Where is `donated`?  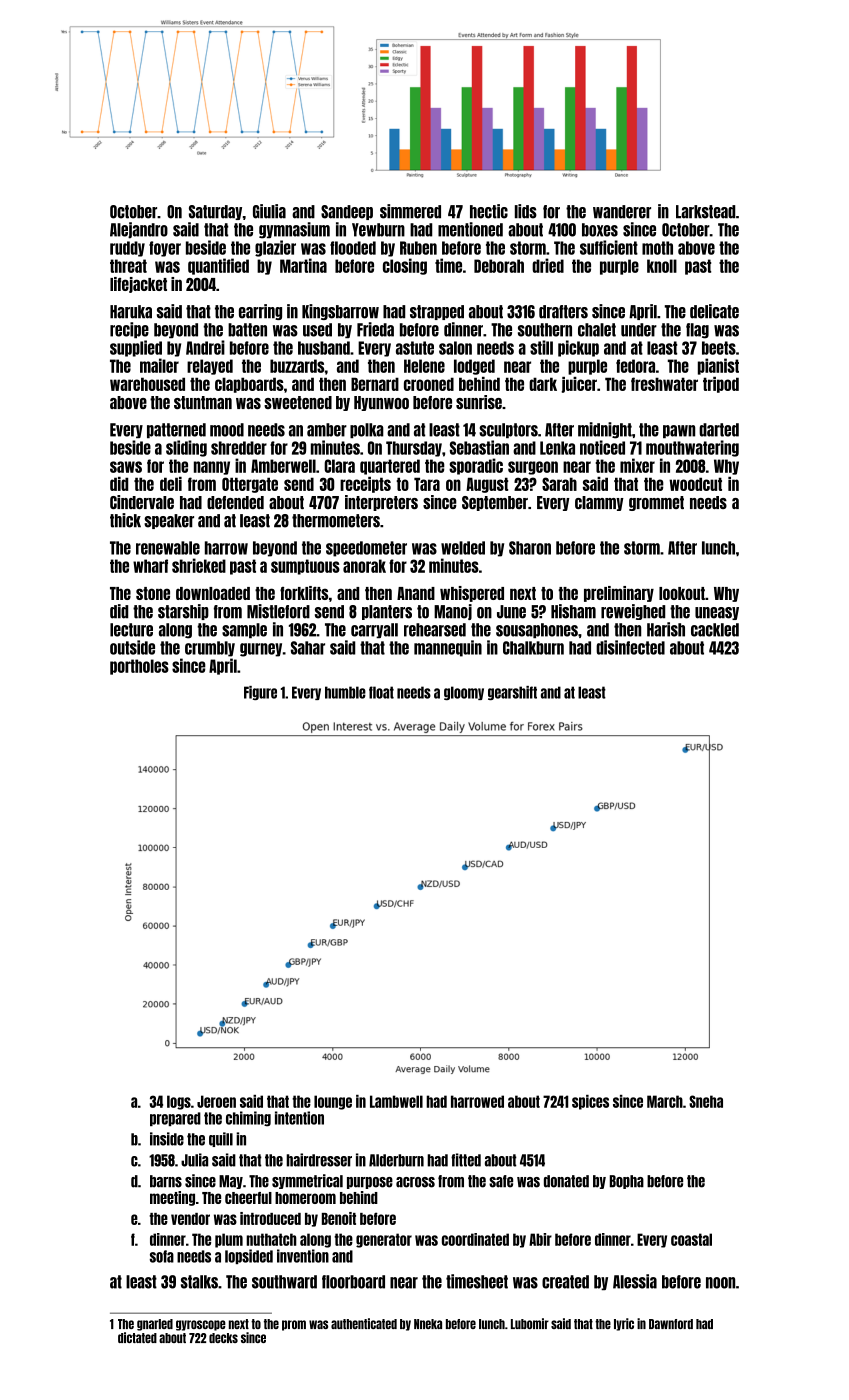
donated is located at coordinates (566, 1181).
